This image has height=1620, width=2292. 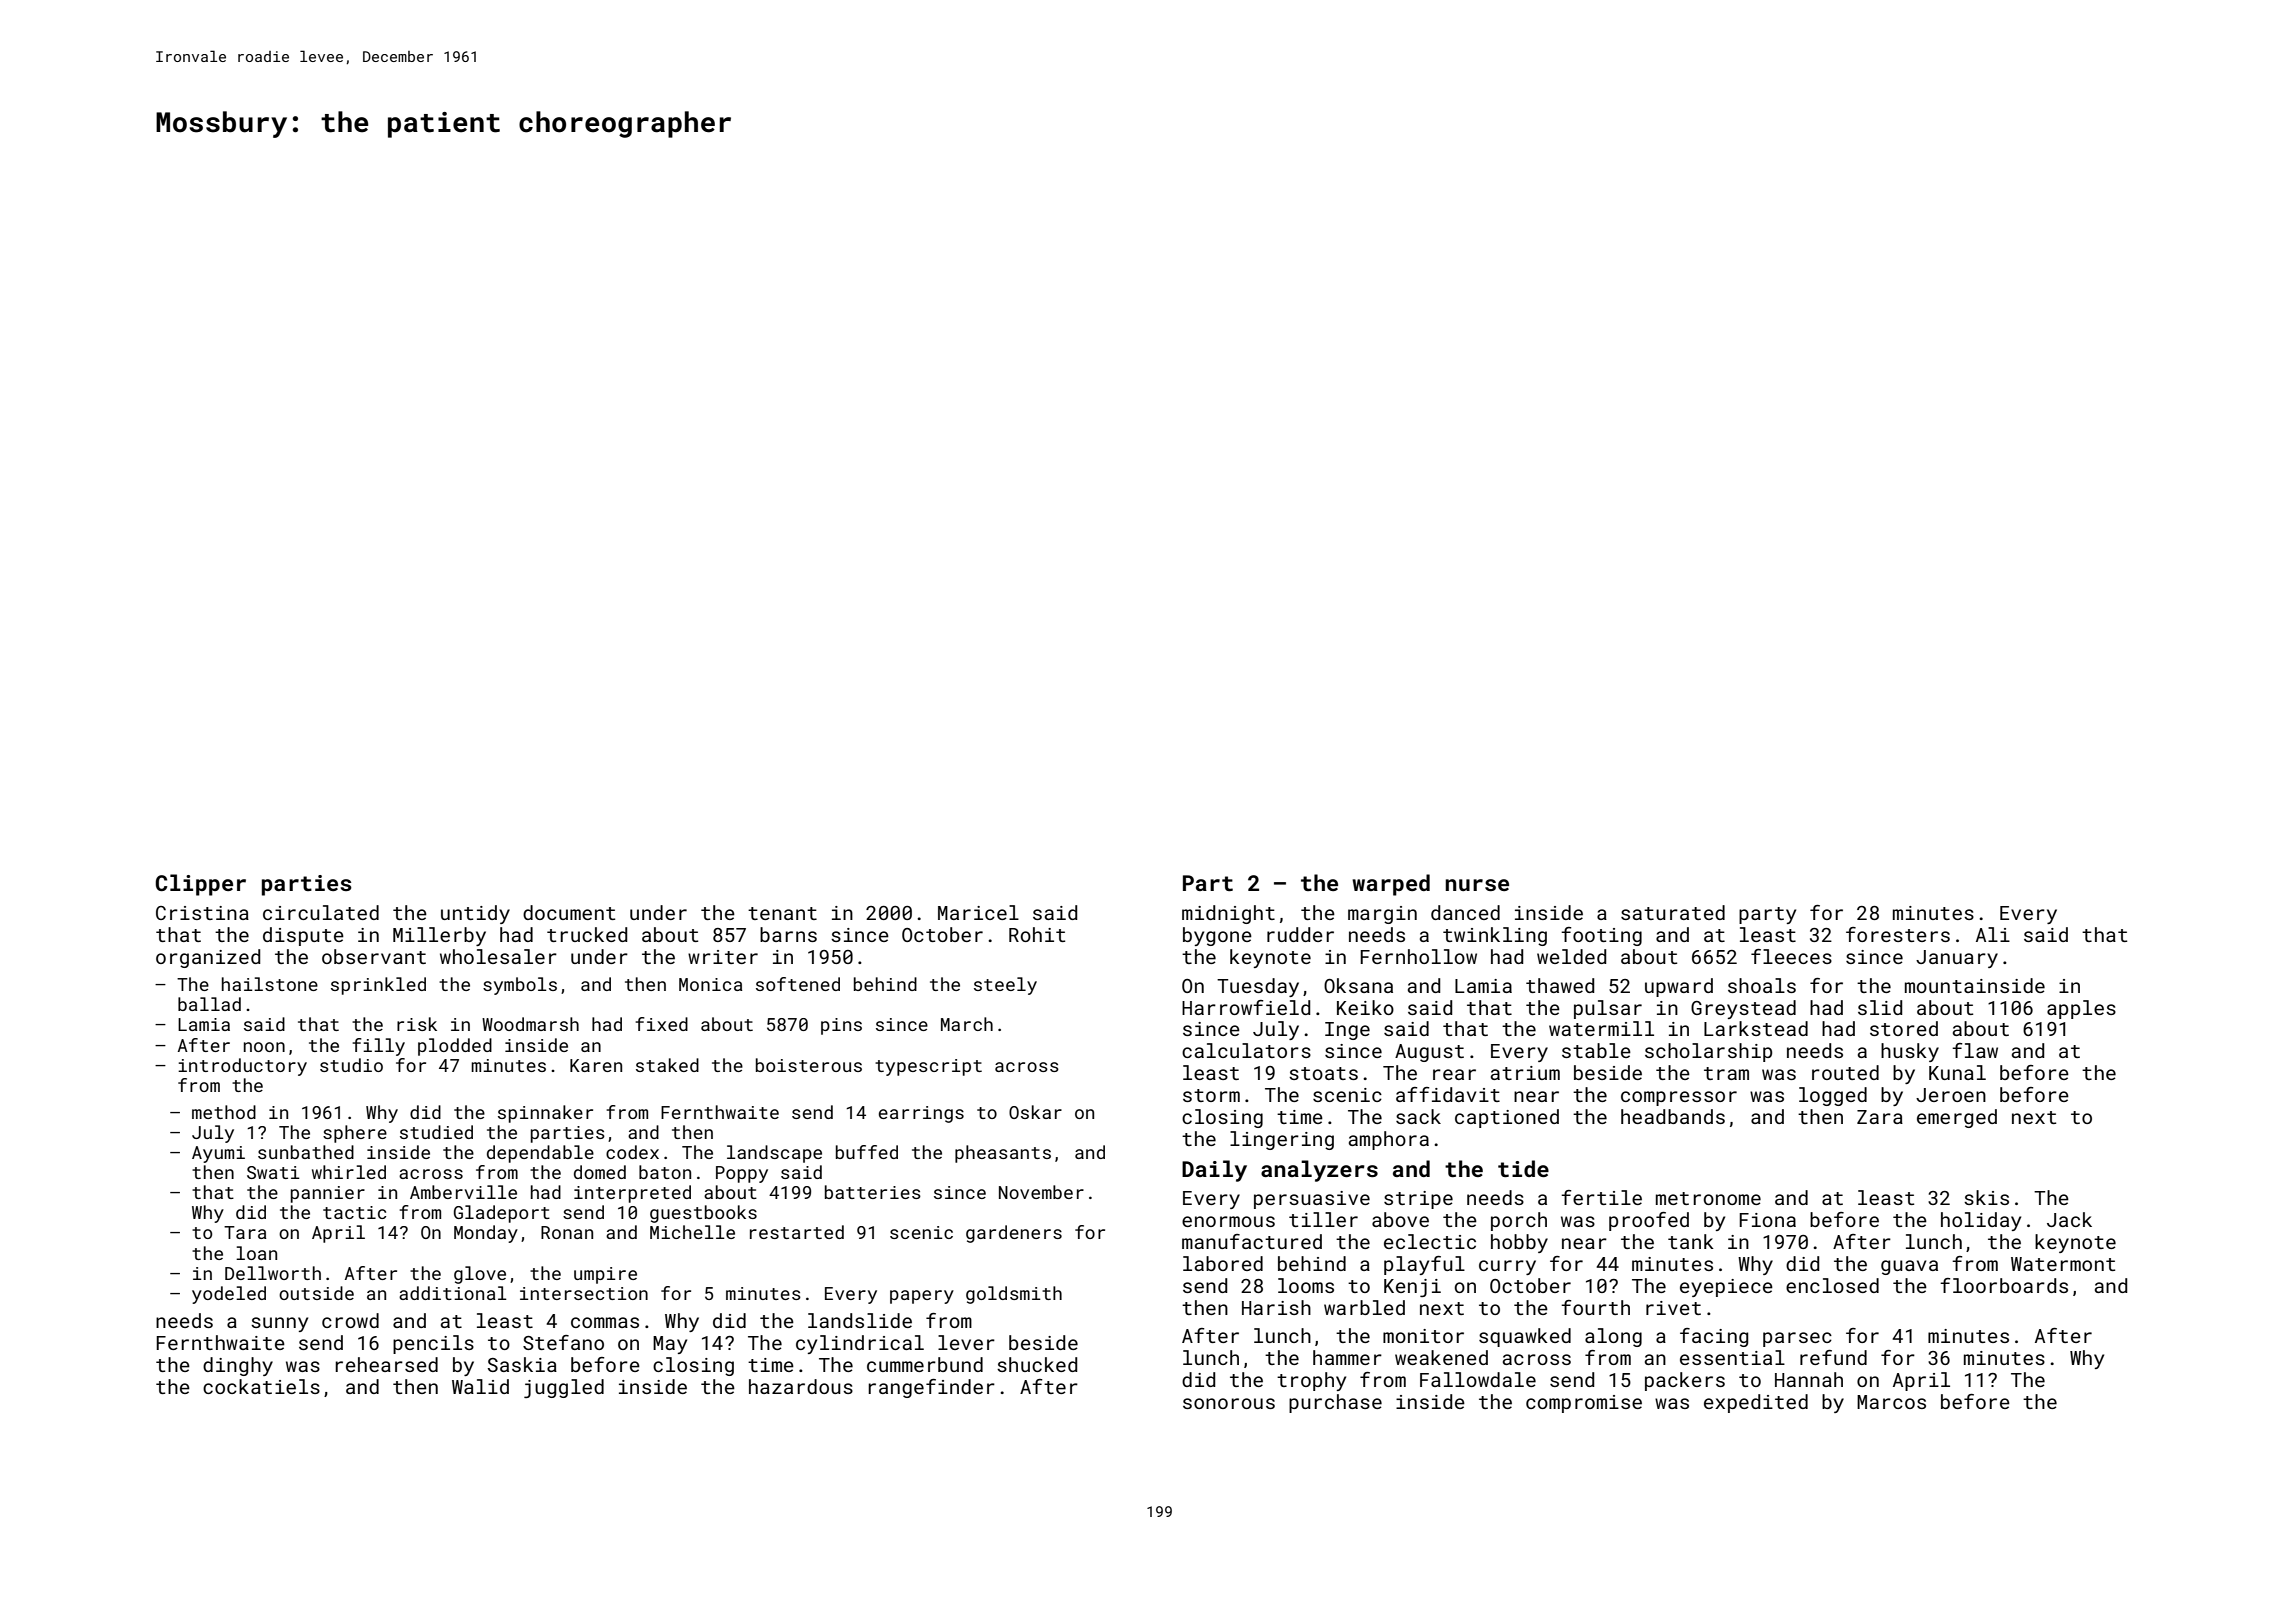 What do you see at coordinates (1957, 1118) in the image?
I see `emerged` at bounding box center [1957, 1118].
